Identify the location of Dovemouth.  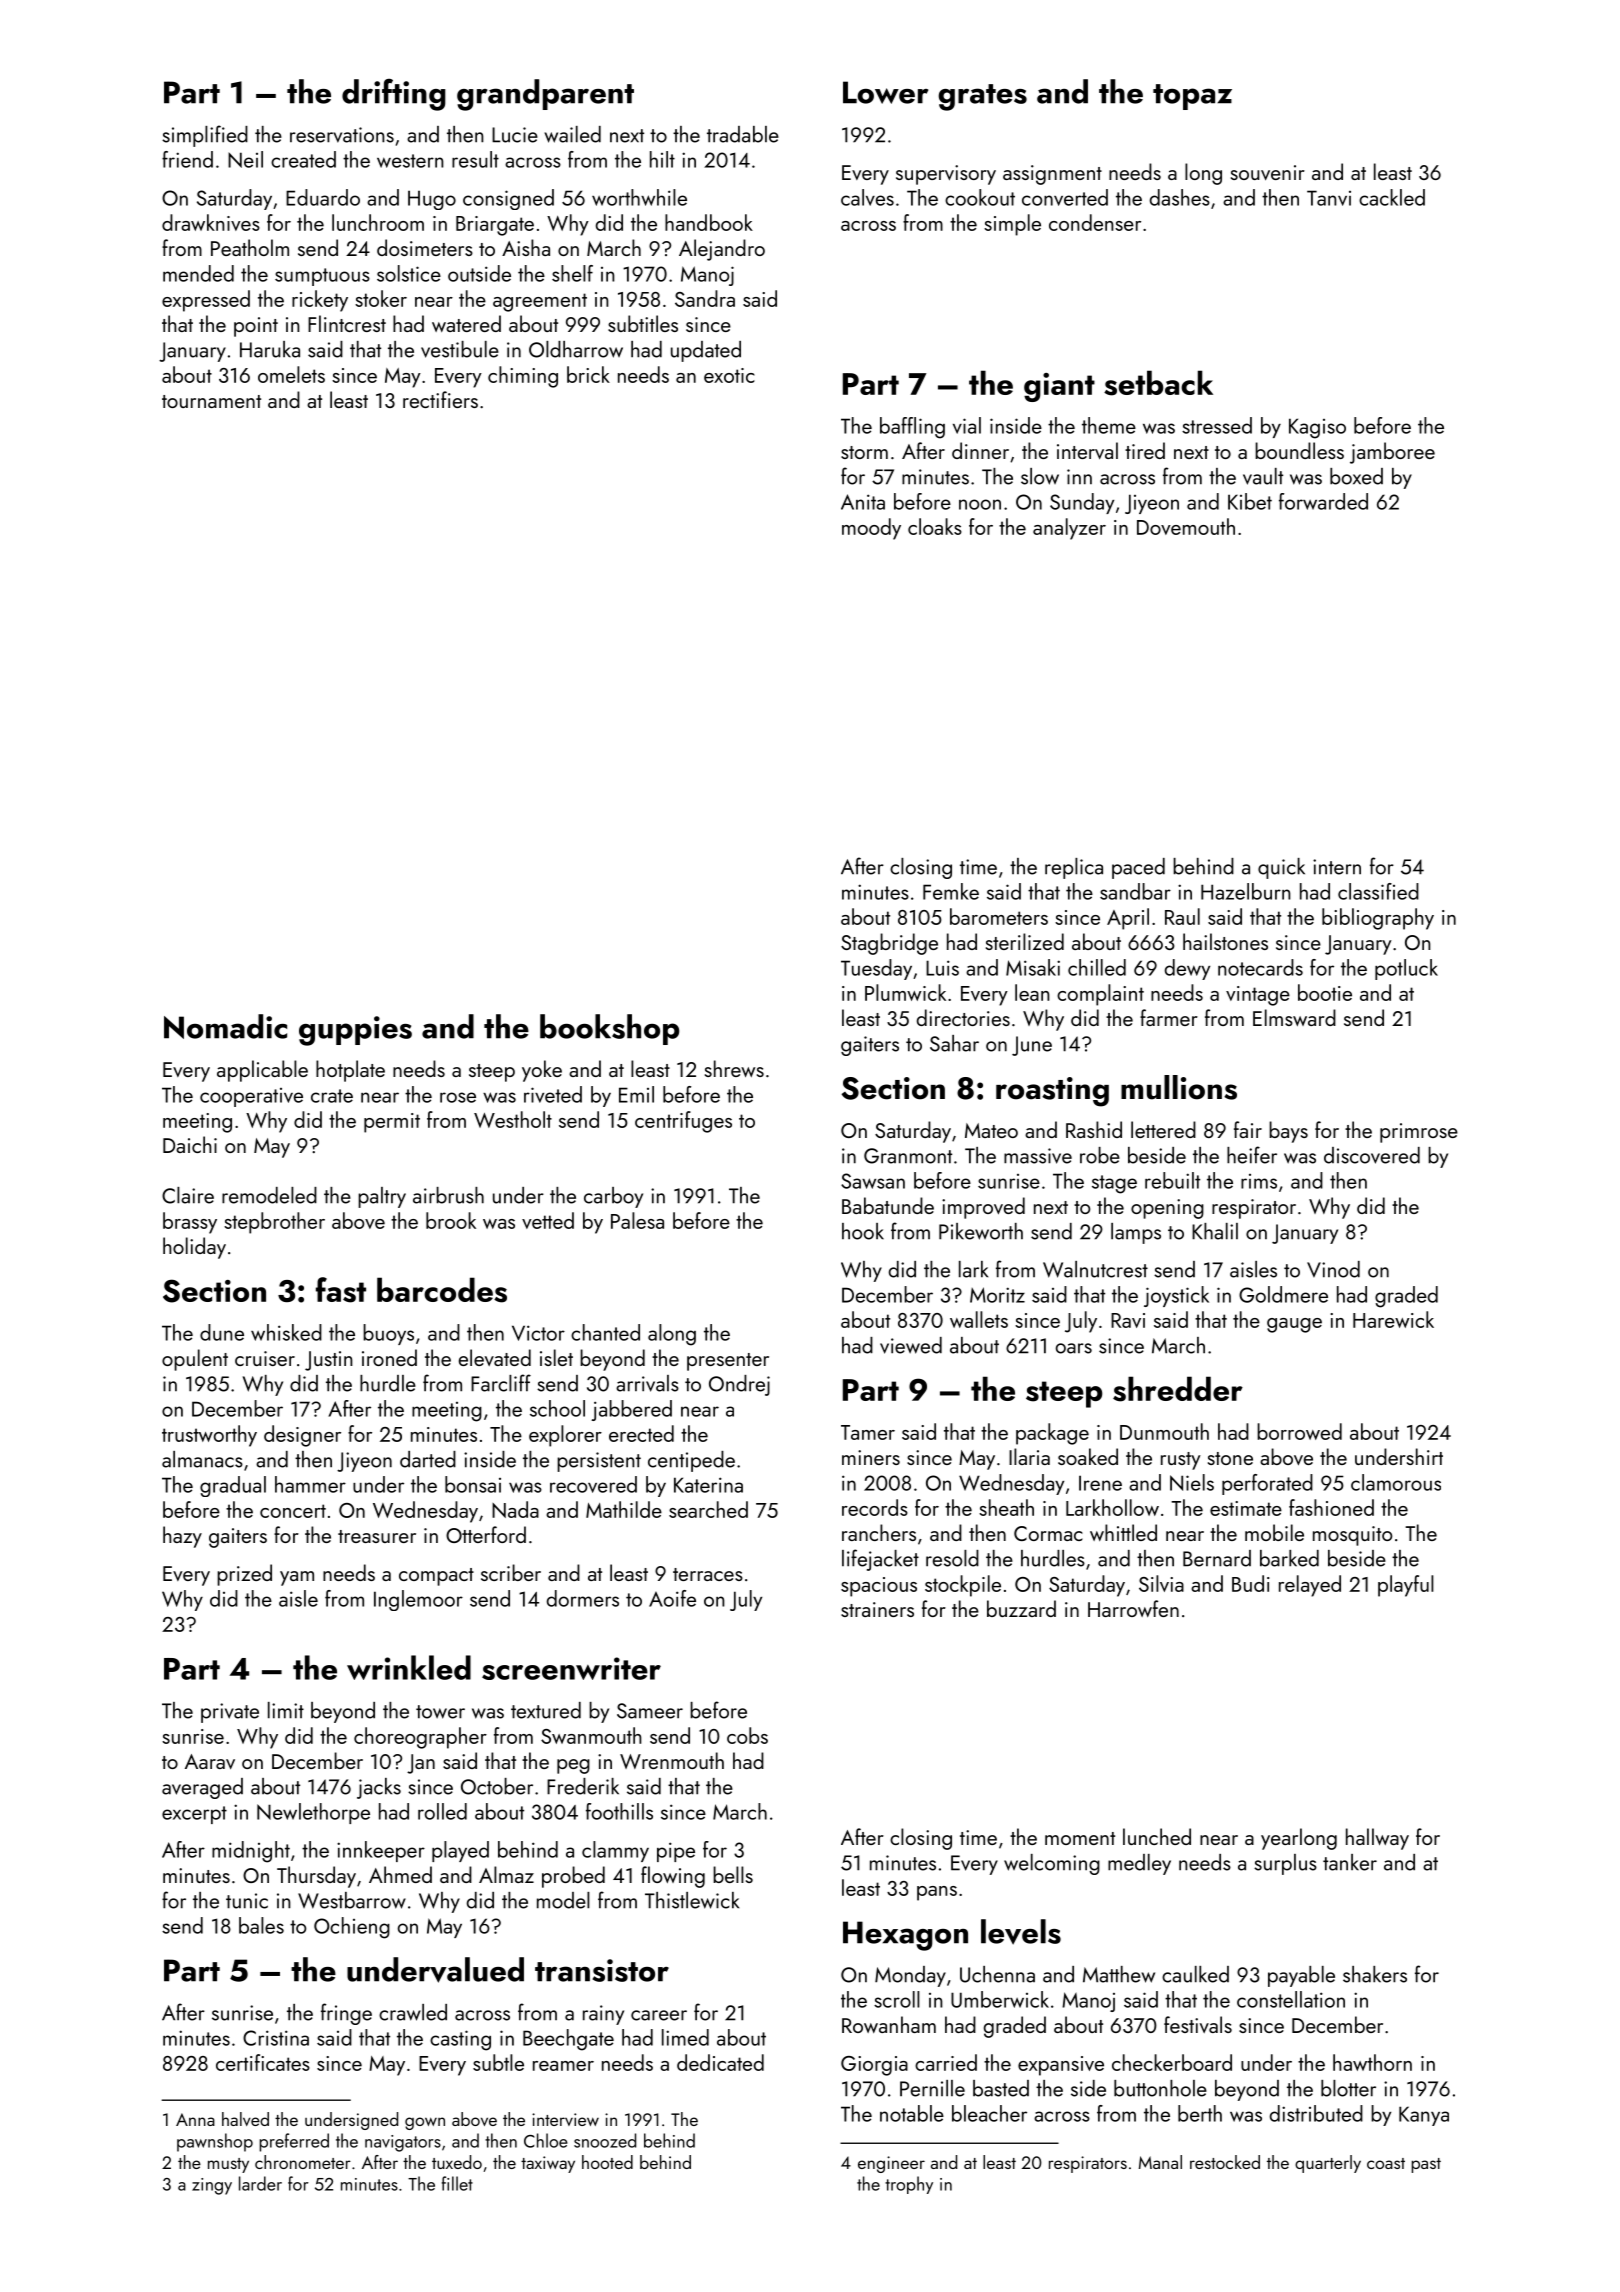
(1186, 526).
